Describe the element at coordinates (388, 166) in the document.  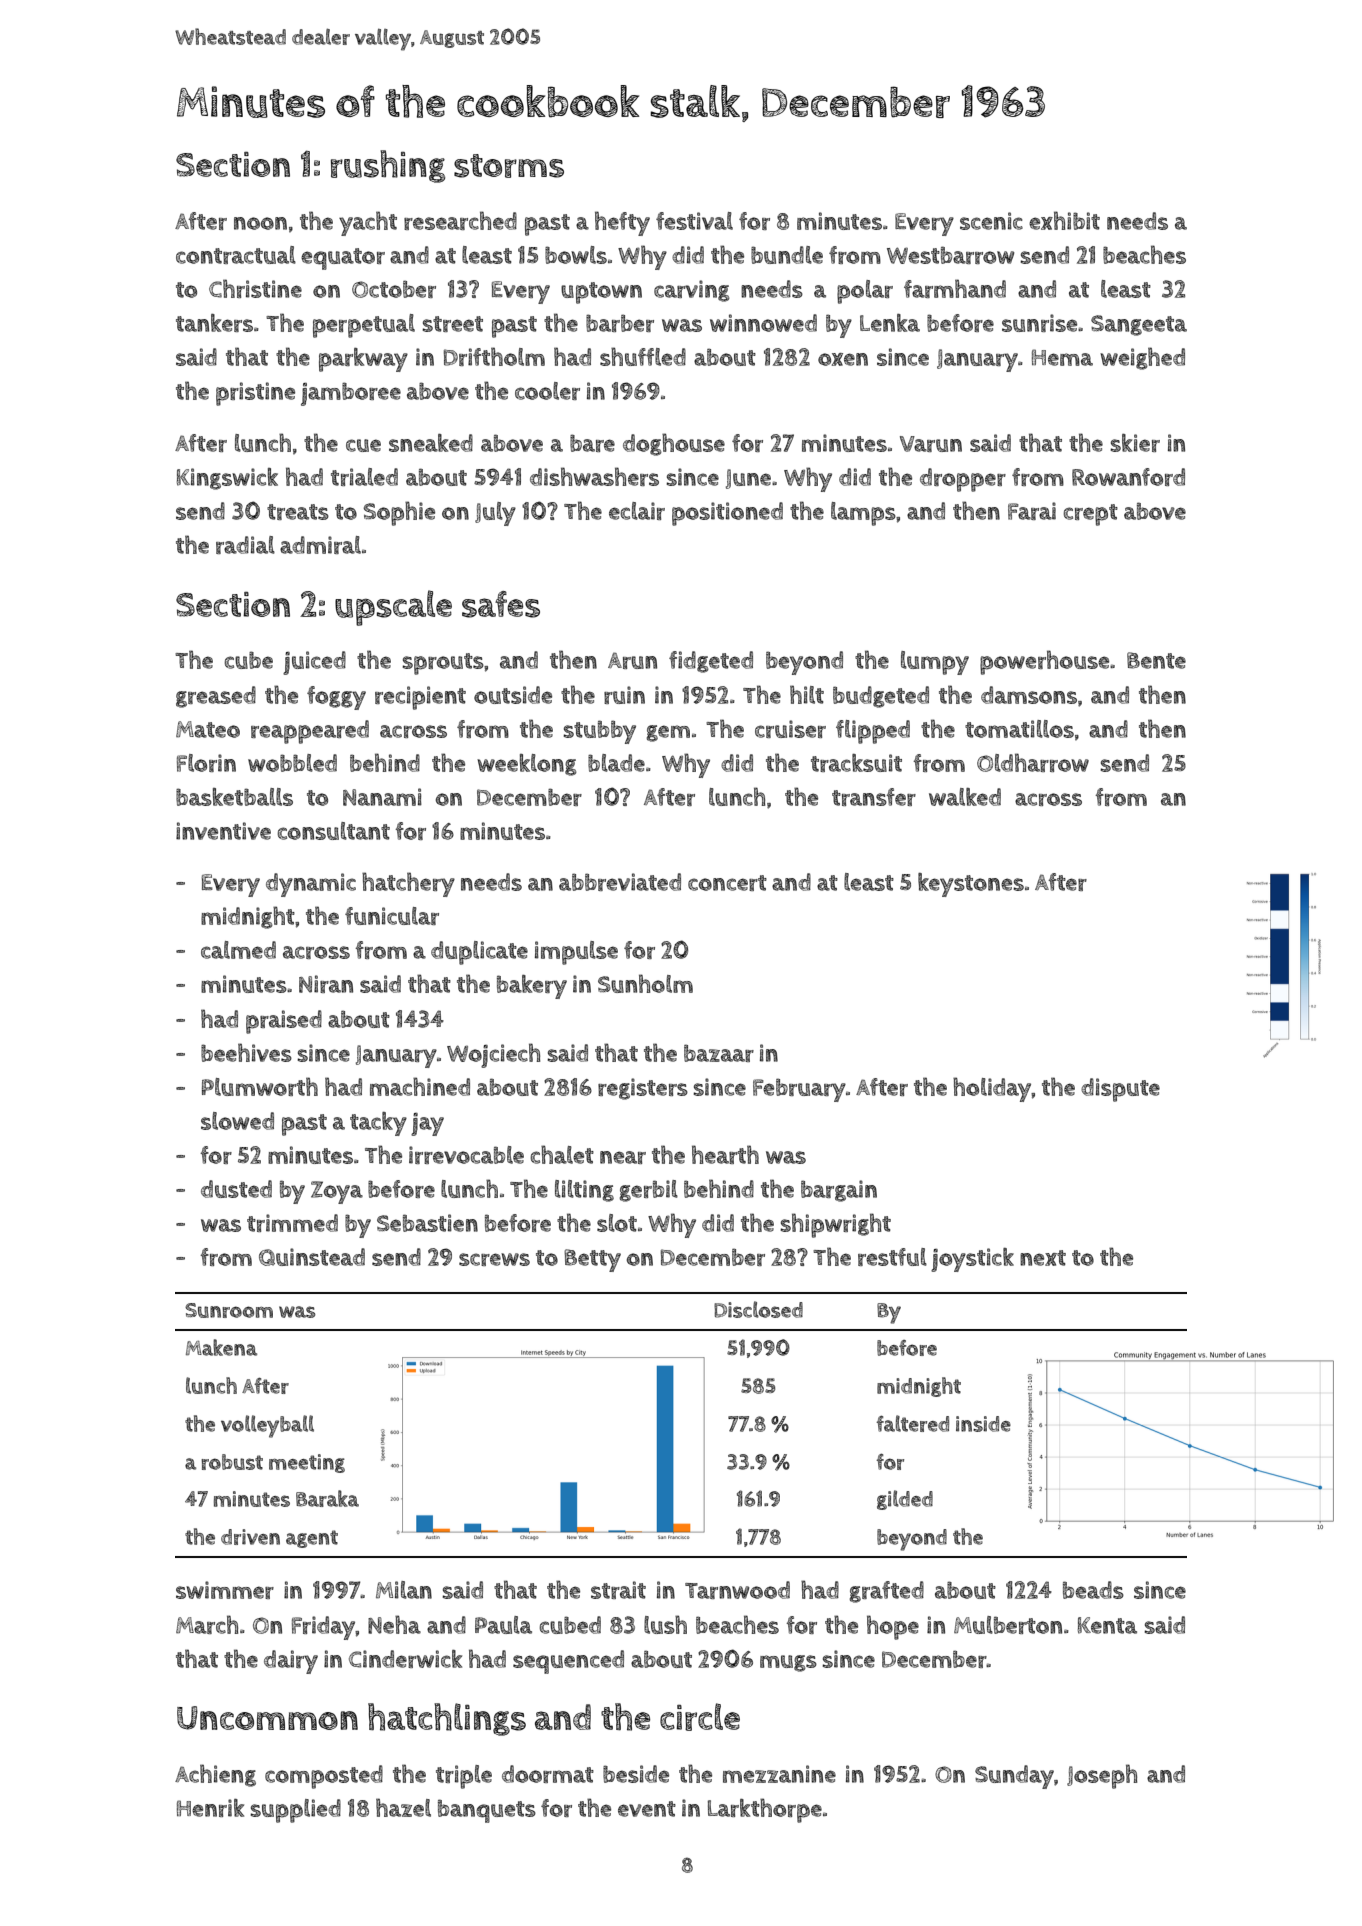
I see `rushing` at that location.
